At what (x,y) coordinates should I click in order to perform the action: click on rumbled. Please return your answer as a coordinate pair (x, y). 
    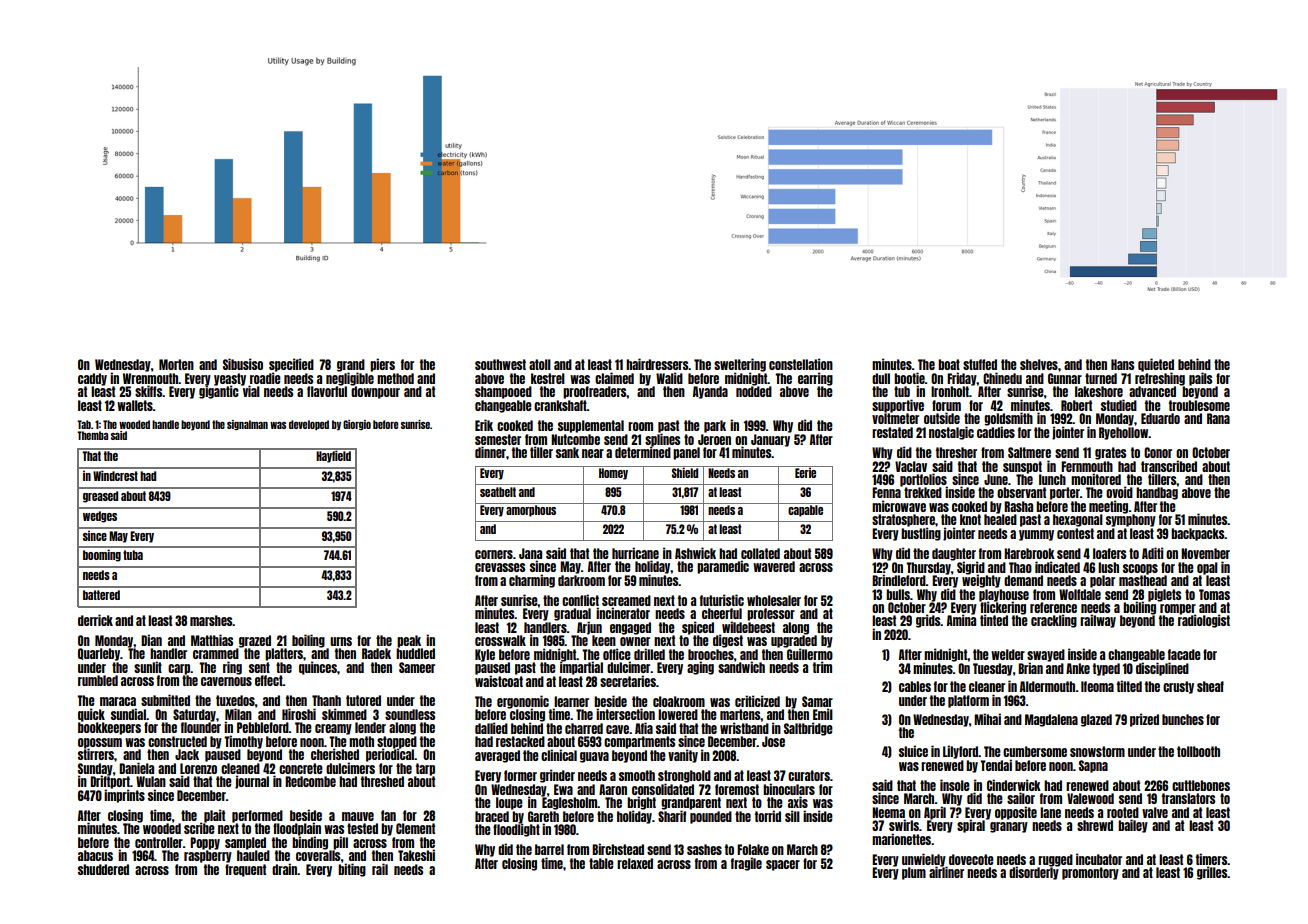
    Looking at the image, I should click on (98, 680).
